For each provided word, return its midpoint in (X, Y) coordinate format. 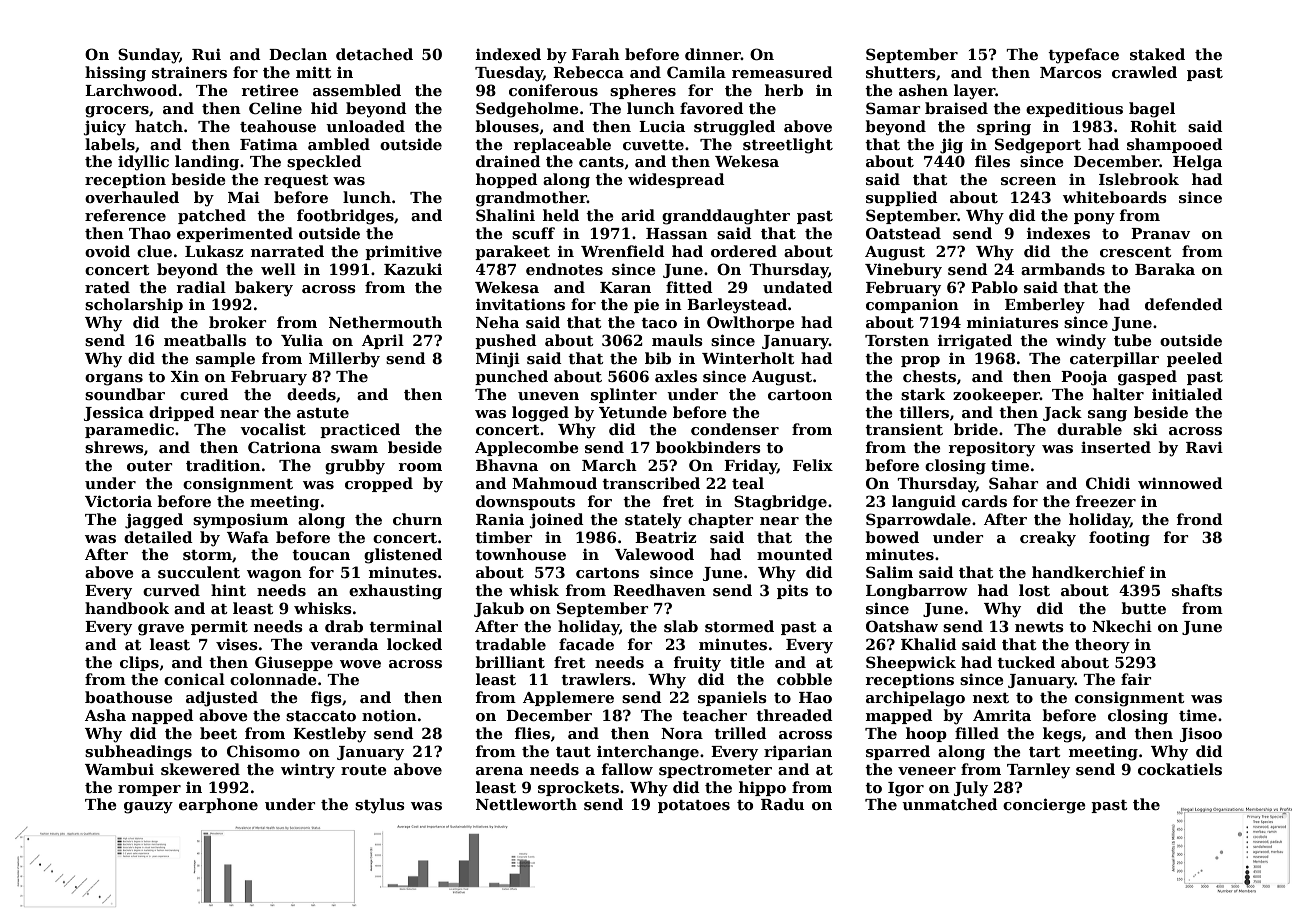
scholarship (134, 305)
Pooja (1084, 378)
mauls (677, 340)
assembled (357, 90)
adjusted (222, 699)
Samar (893, 108)
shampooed (1175, 145)
